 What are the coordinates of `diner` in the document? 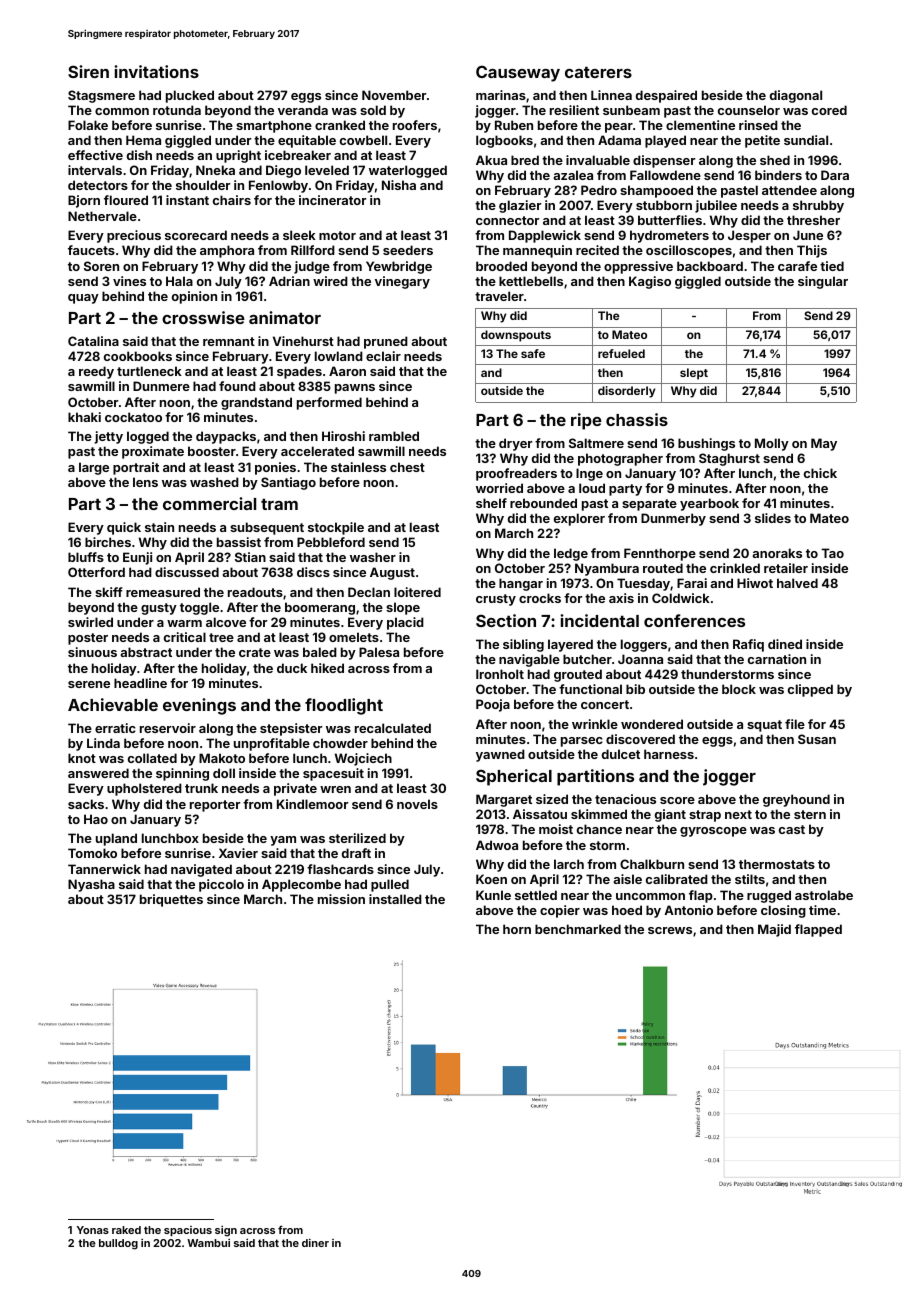 It's located at (315, 1242).
